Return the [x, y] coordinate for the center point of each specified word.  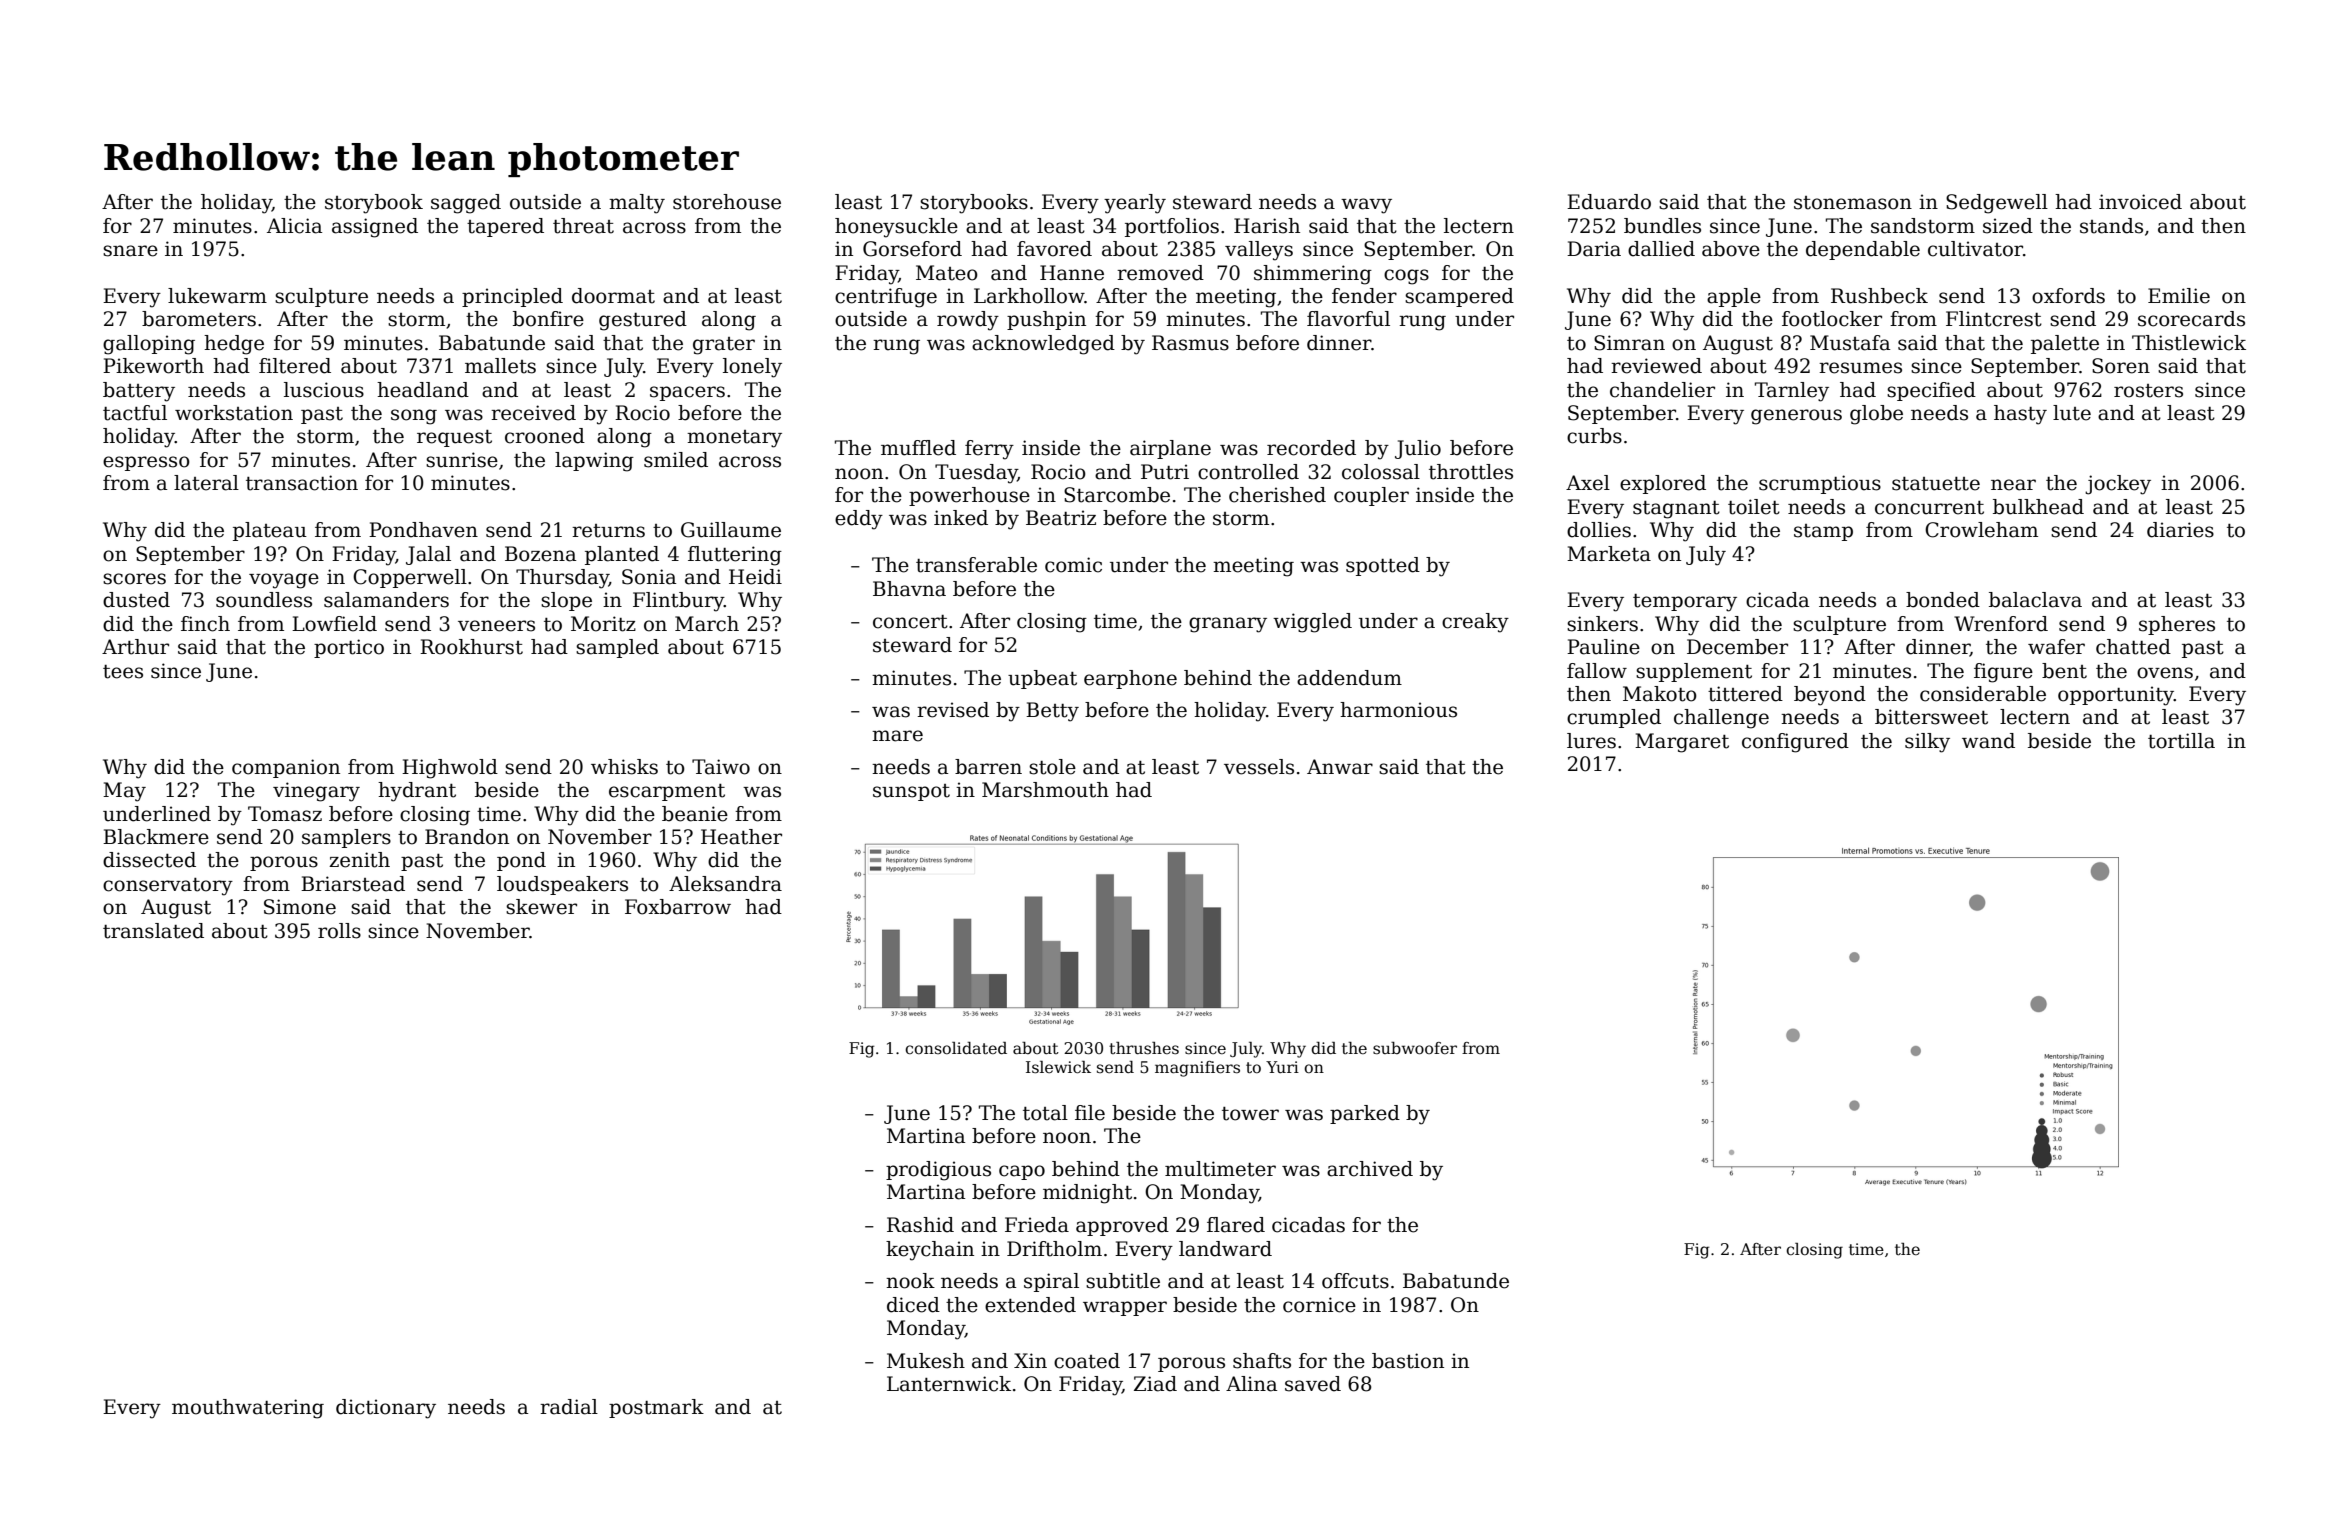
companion [286, 768]
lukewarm [217, 296]
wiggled [1312, 623]
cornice [1319, 1305]
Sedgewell [1997, 204]
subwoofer [1415, 1048]
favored [1054, 249]
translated [153, 931]
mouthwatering [248, 1409]
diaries [2180, 530]
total [1045, 1113]
